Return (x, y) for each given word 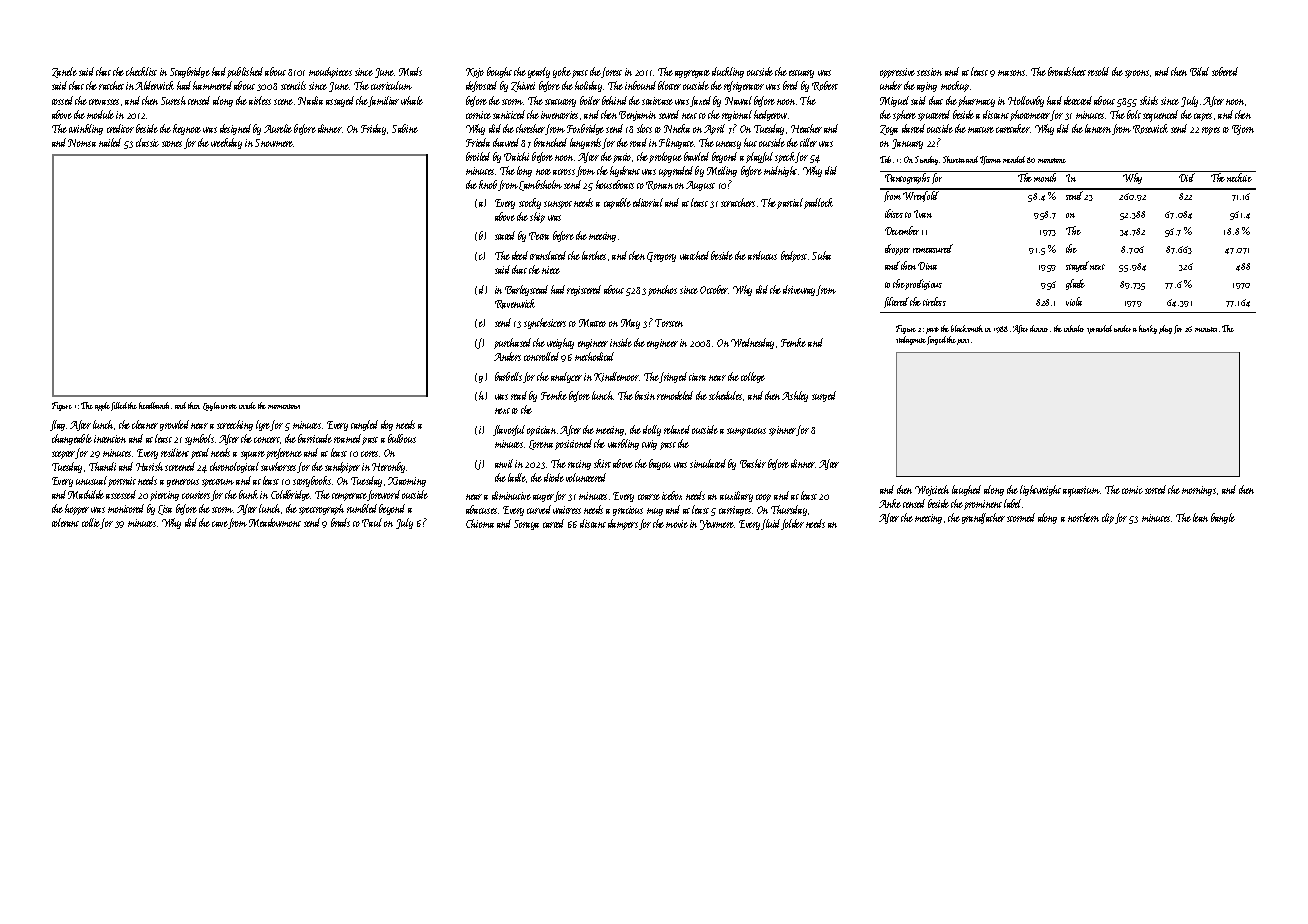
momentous (284, 406)
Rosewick (1150, 129)
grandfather (983, 518)
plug (1165, 329)
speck (785, 157)
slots (644, 128)
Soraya (526, 525)
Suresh (173, 100)
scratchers (738, 202)
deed (520, 255)
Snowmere (274, 143)
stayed (1078, 266)
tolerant (65, 522)
